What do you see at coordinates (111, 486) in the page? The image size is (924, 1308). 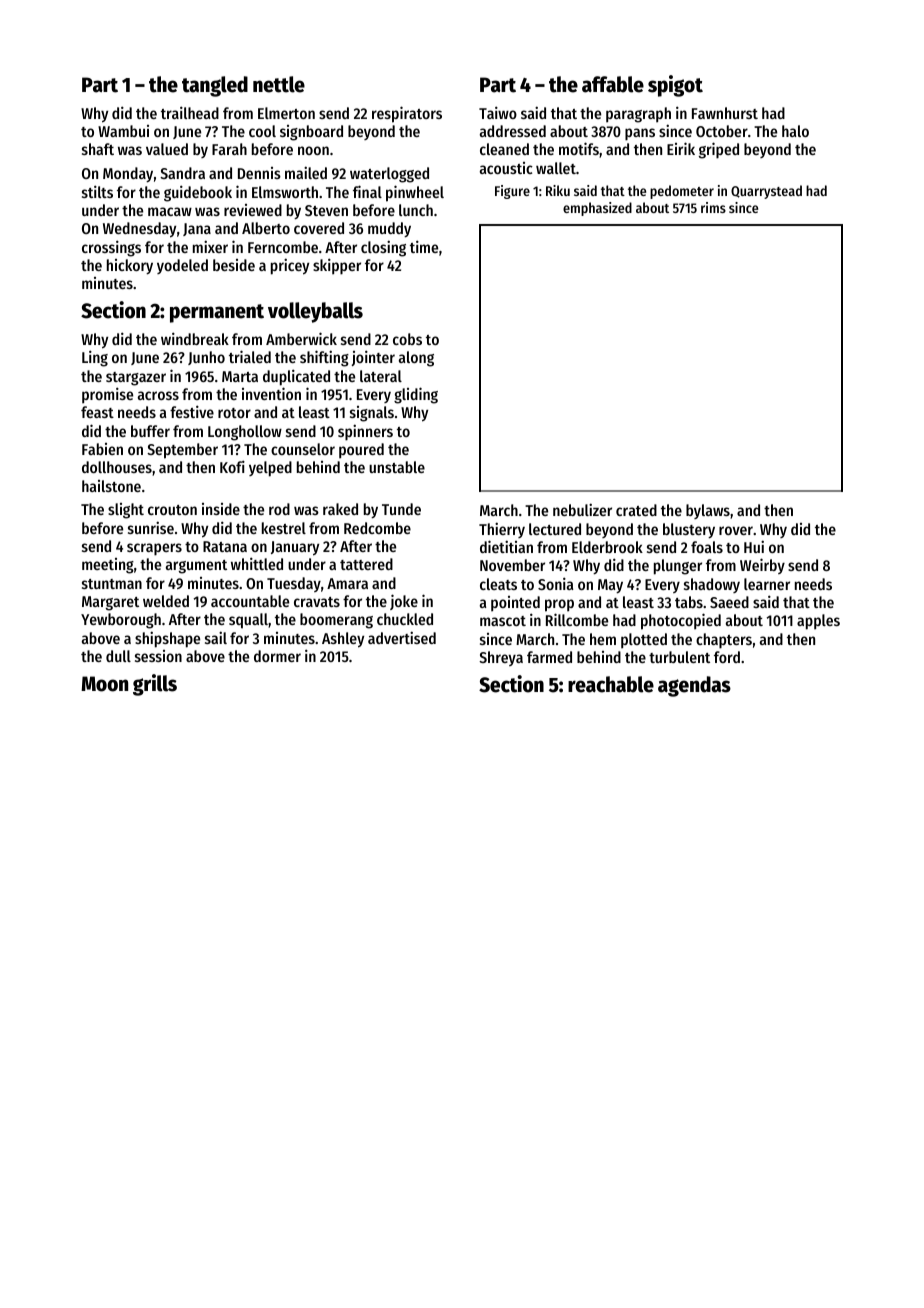 I see `hailstone` at bounding box center [111, 486].
